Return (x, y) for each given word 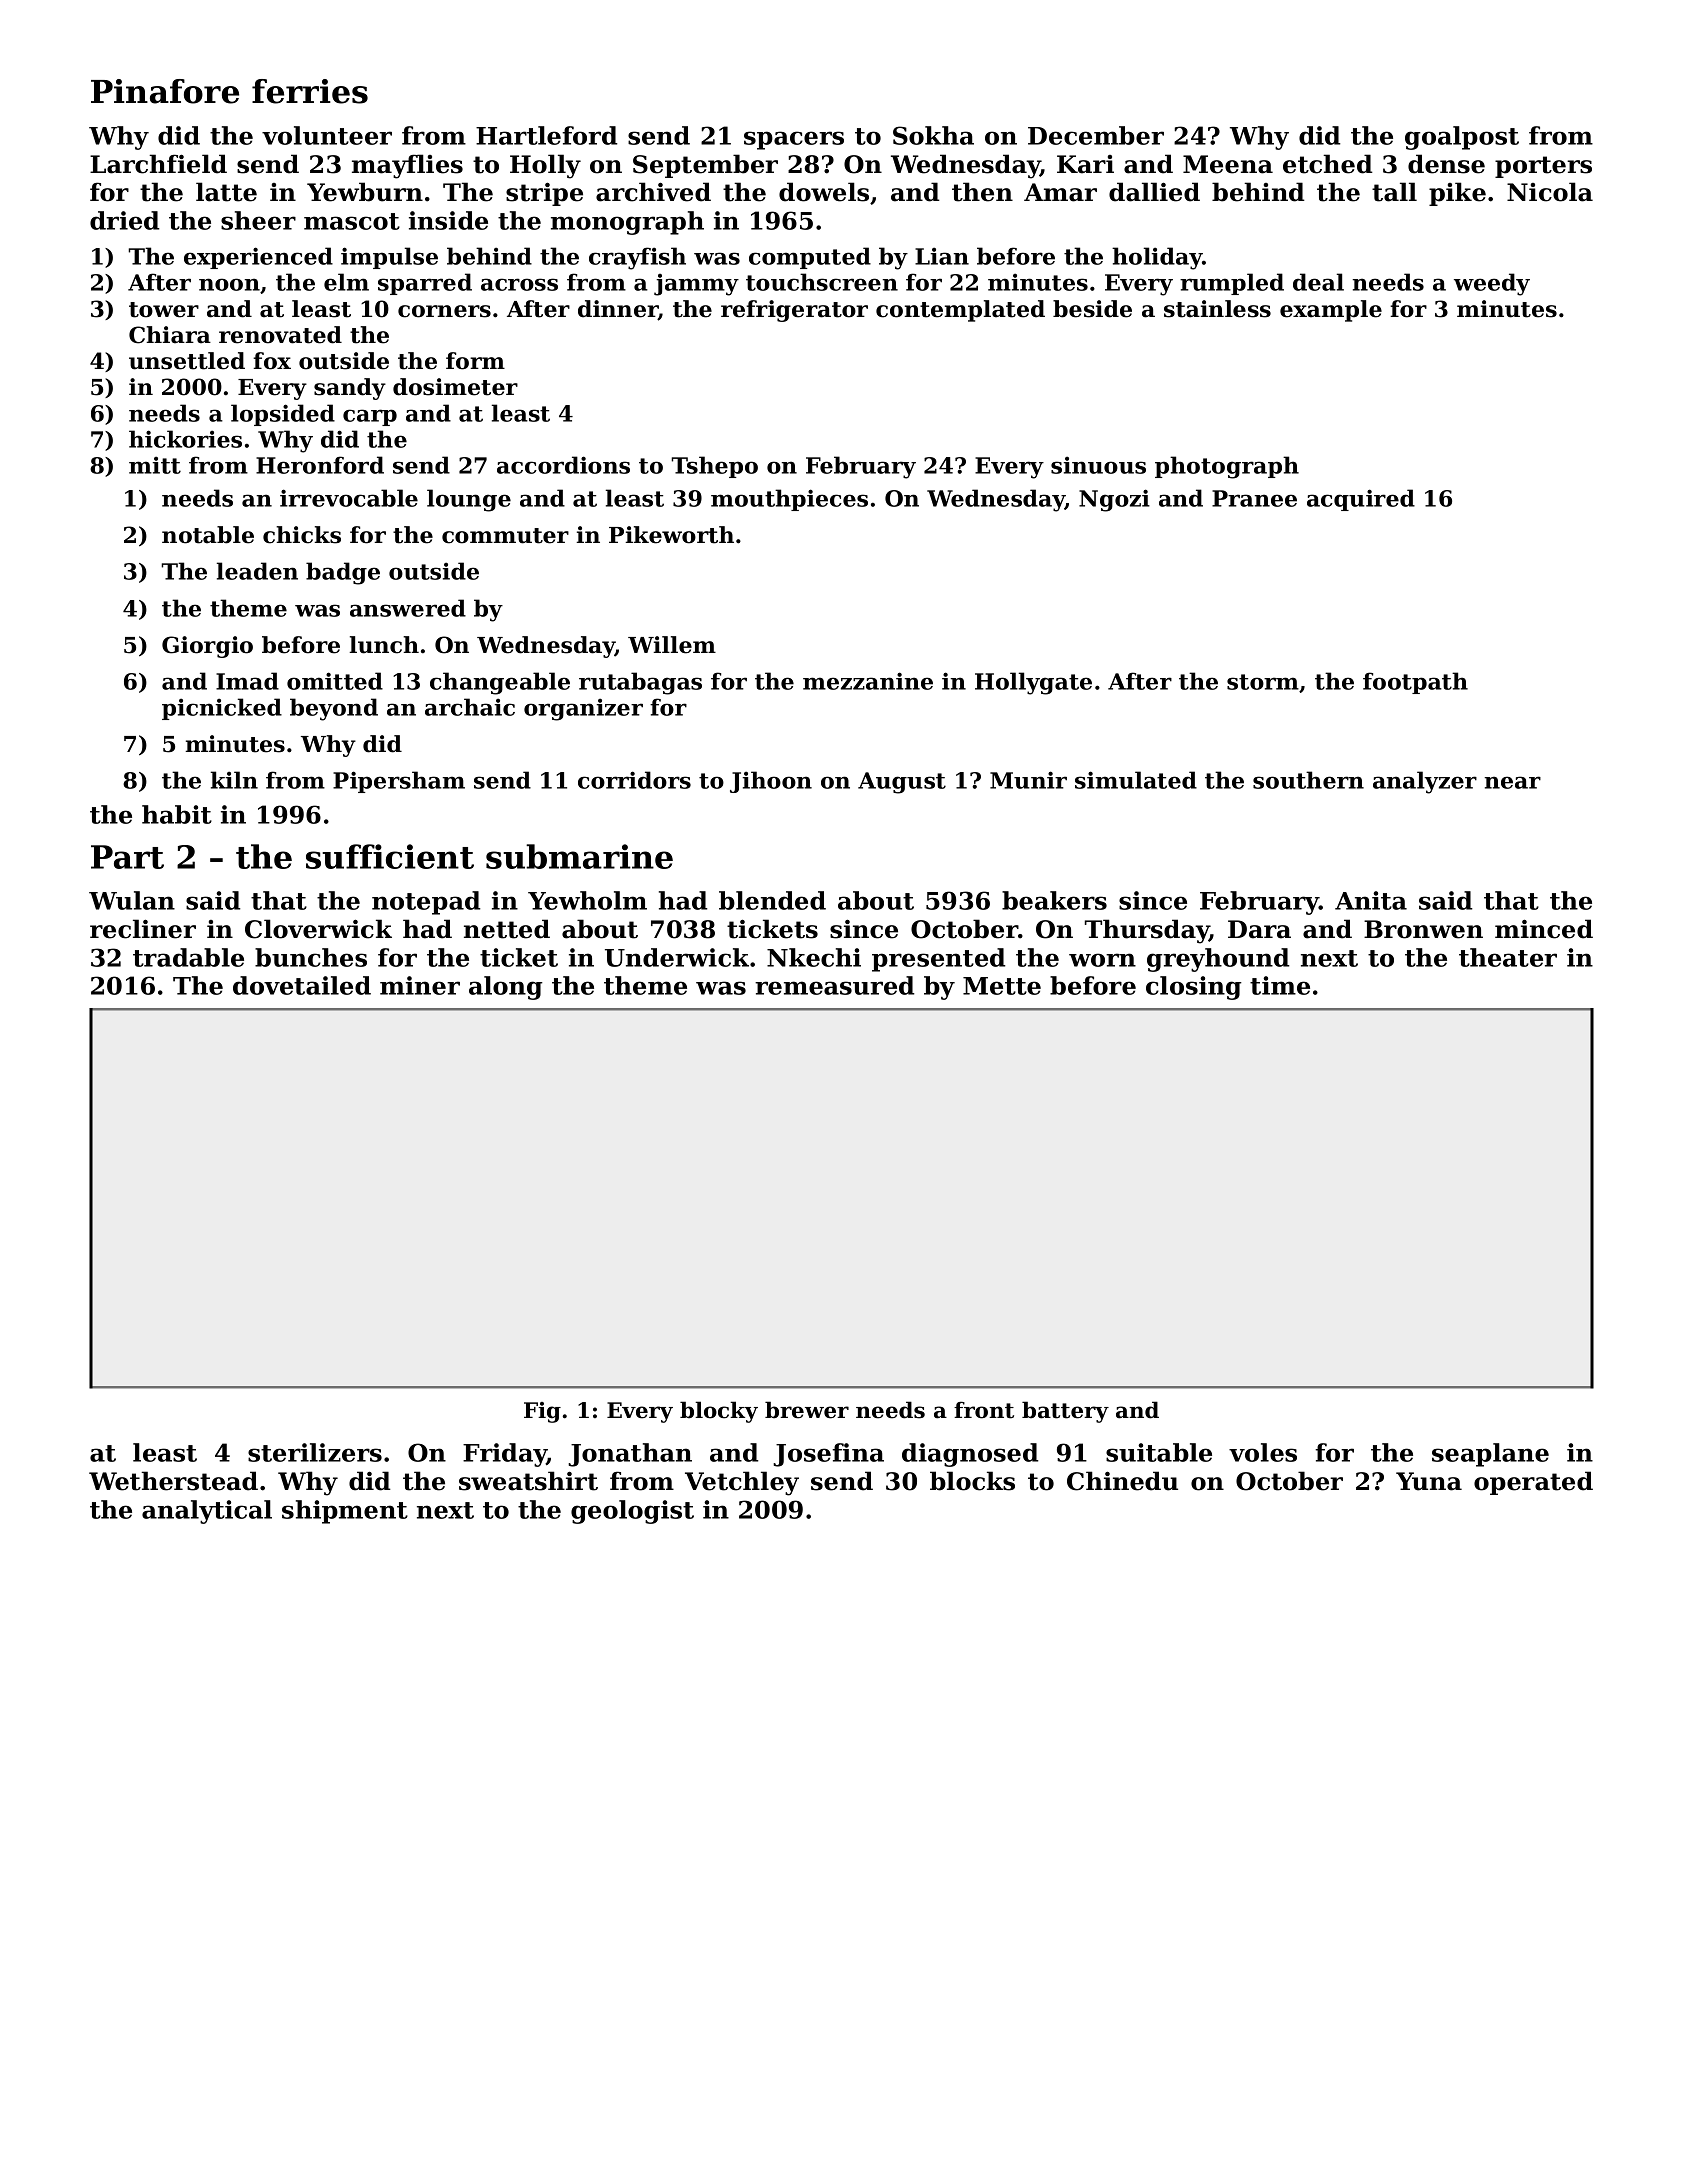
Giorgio (207, 647)
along (506, 988)
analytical (207, 1512)
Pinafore (165, 91)
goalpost (1462, 138)
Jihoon (771, 782)
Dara (1259, 929)
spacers (794, 140)
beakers (1054, 900)
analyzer (1425, 782)
